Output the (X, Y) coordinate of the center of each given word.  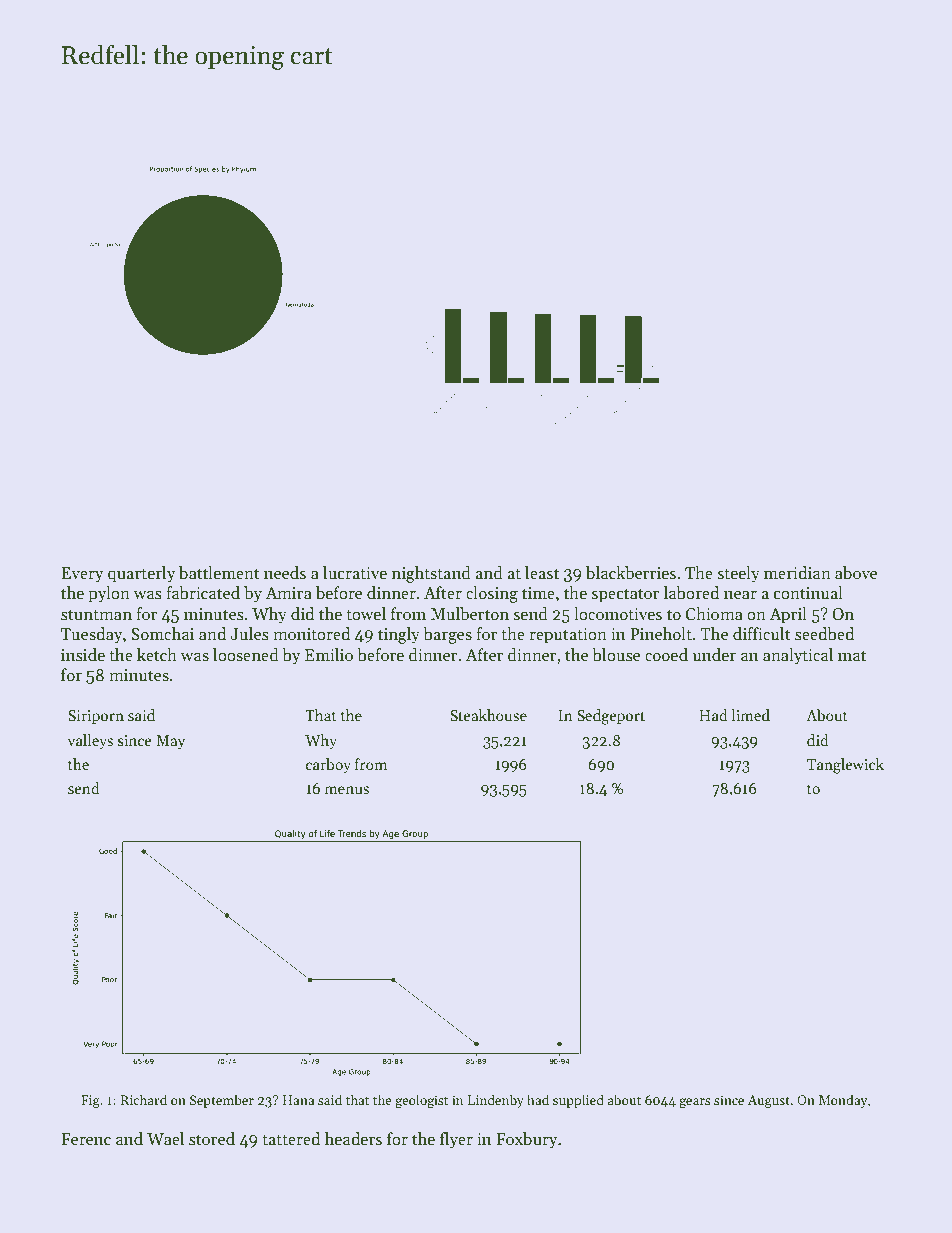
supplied (578, 1101)
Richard (143, 1099)
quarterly (142, 574)
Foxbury (527, 1140)
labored (691, 593)
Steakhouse (488, 715)
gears (695, 1103)
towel (366, 614)
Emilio (329, 654)
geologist (422, 1101)
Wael (165, 1139)
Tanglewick (845, 766)
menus (347, 790)
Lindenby (496, 1101)
